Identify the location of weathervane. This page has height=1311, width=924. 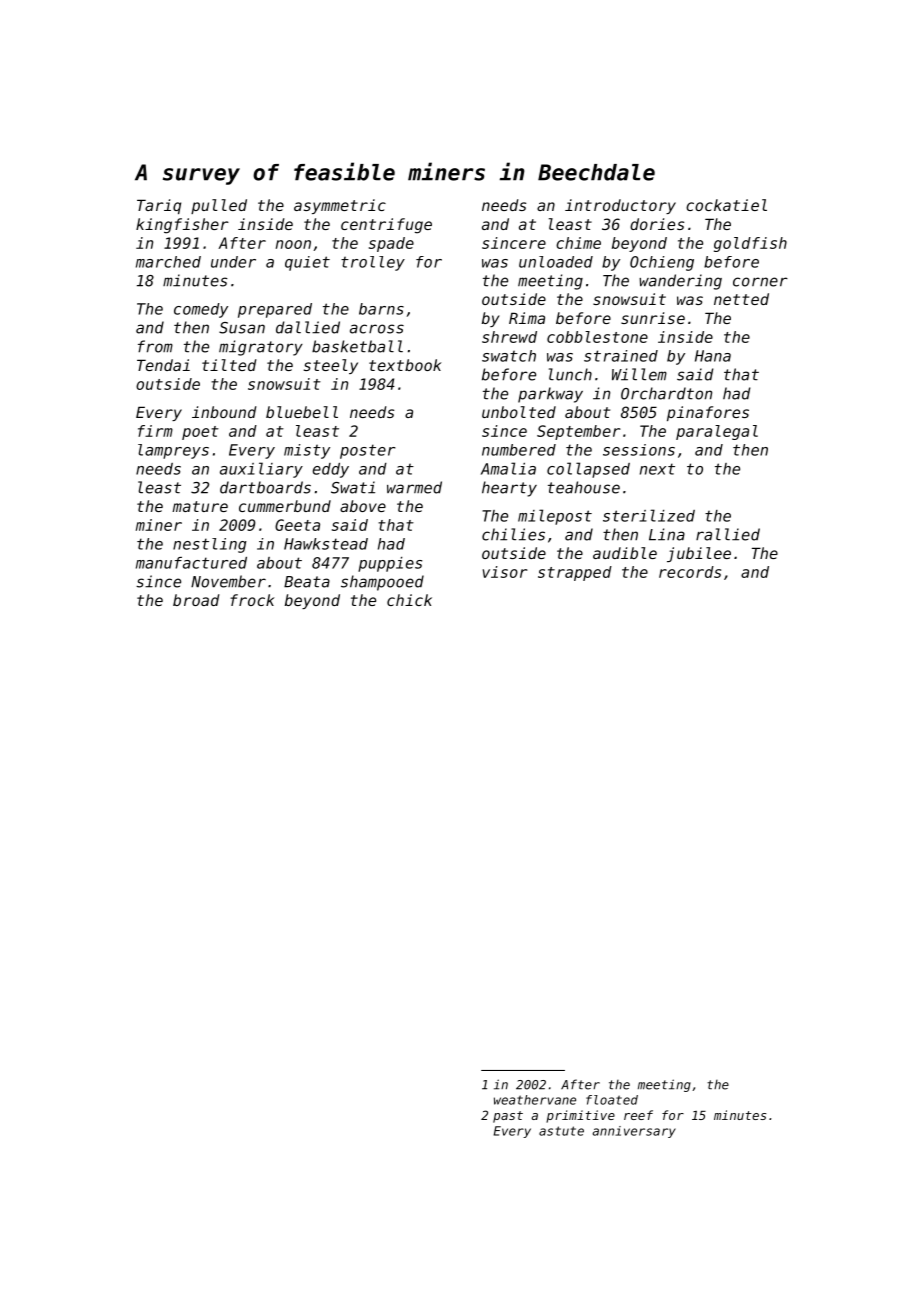
(535, 1100).
